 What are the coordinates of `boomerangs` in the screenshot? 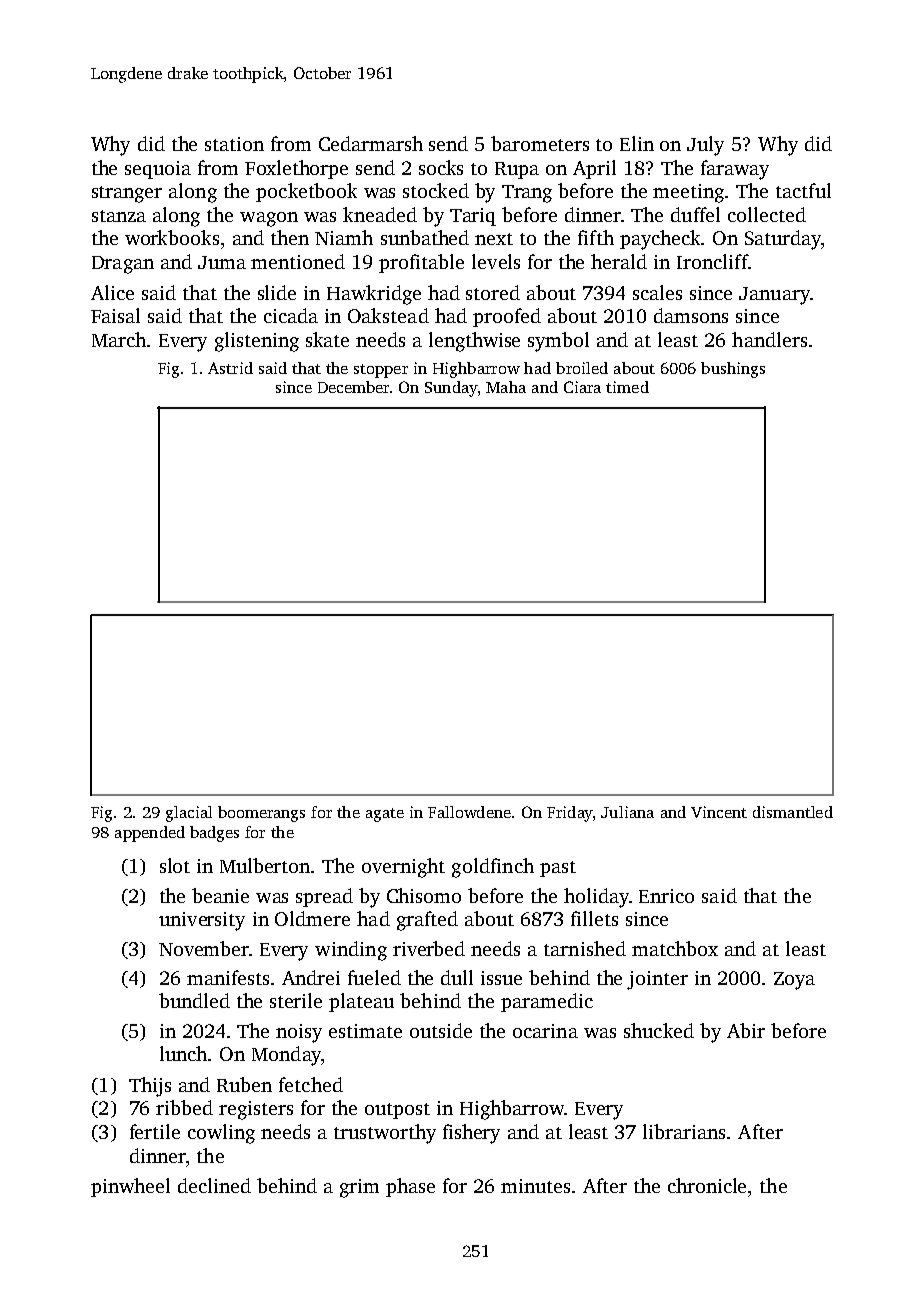 It's located at (261, 814).
